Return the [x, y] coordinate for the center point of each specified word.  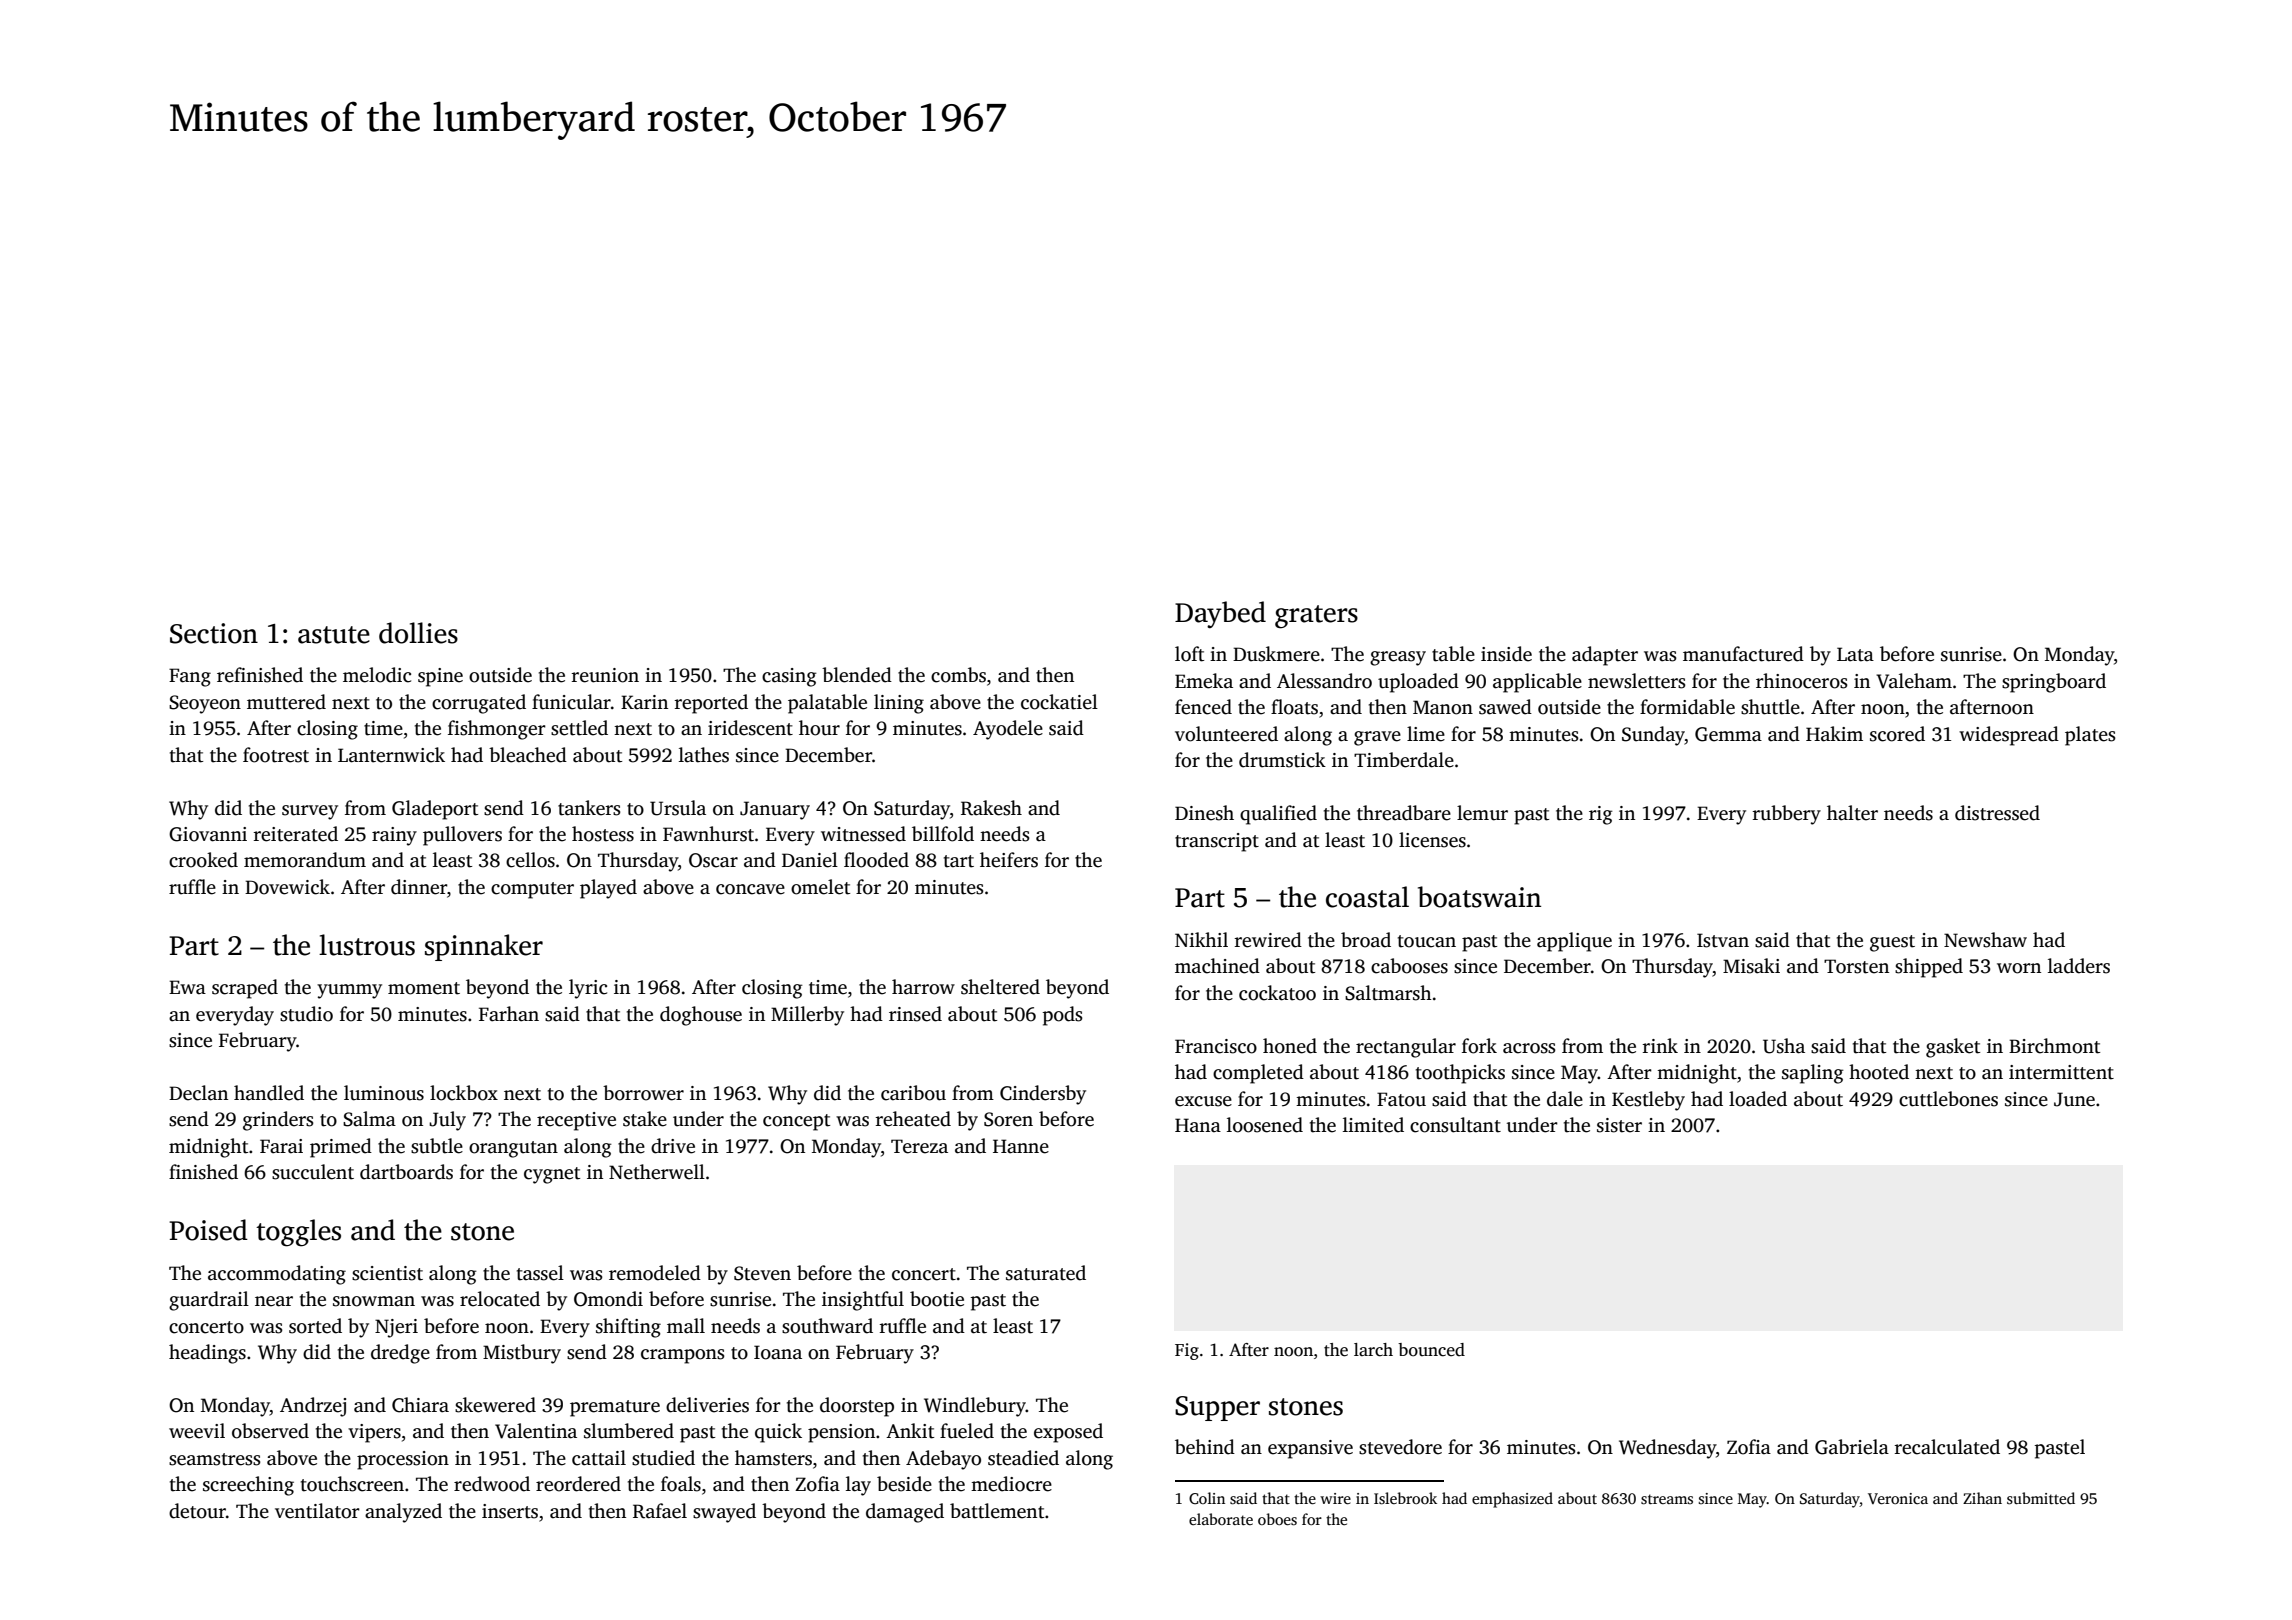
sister [1619, 1125]
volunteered [1226, 734]
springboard [2054, 683]
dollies [418, 633]
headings [207, 1354]
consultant [1455, 1125]
